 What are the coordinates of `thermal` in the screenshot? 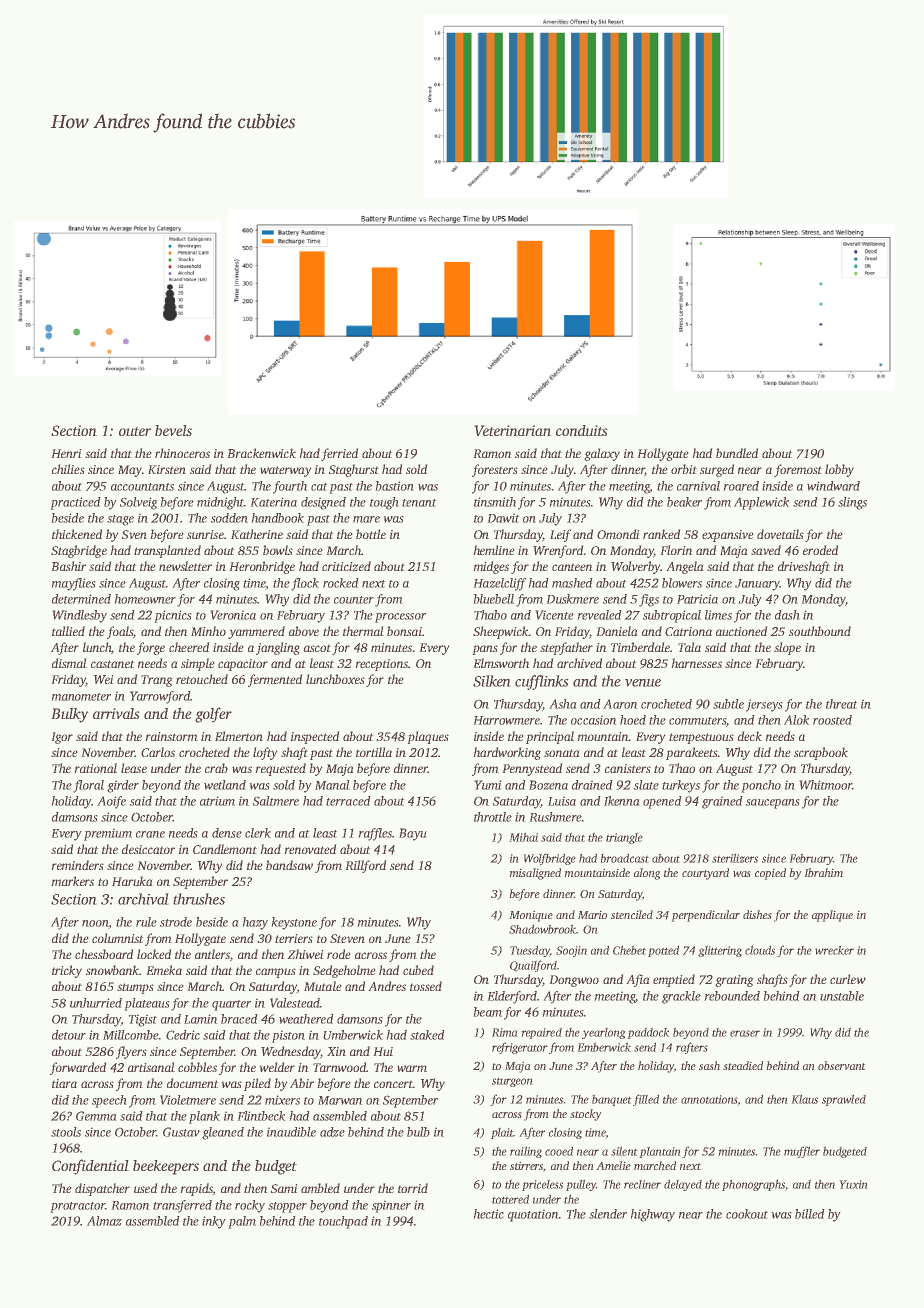 It's located at (363, 631).
